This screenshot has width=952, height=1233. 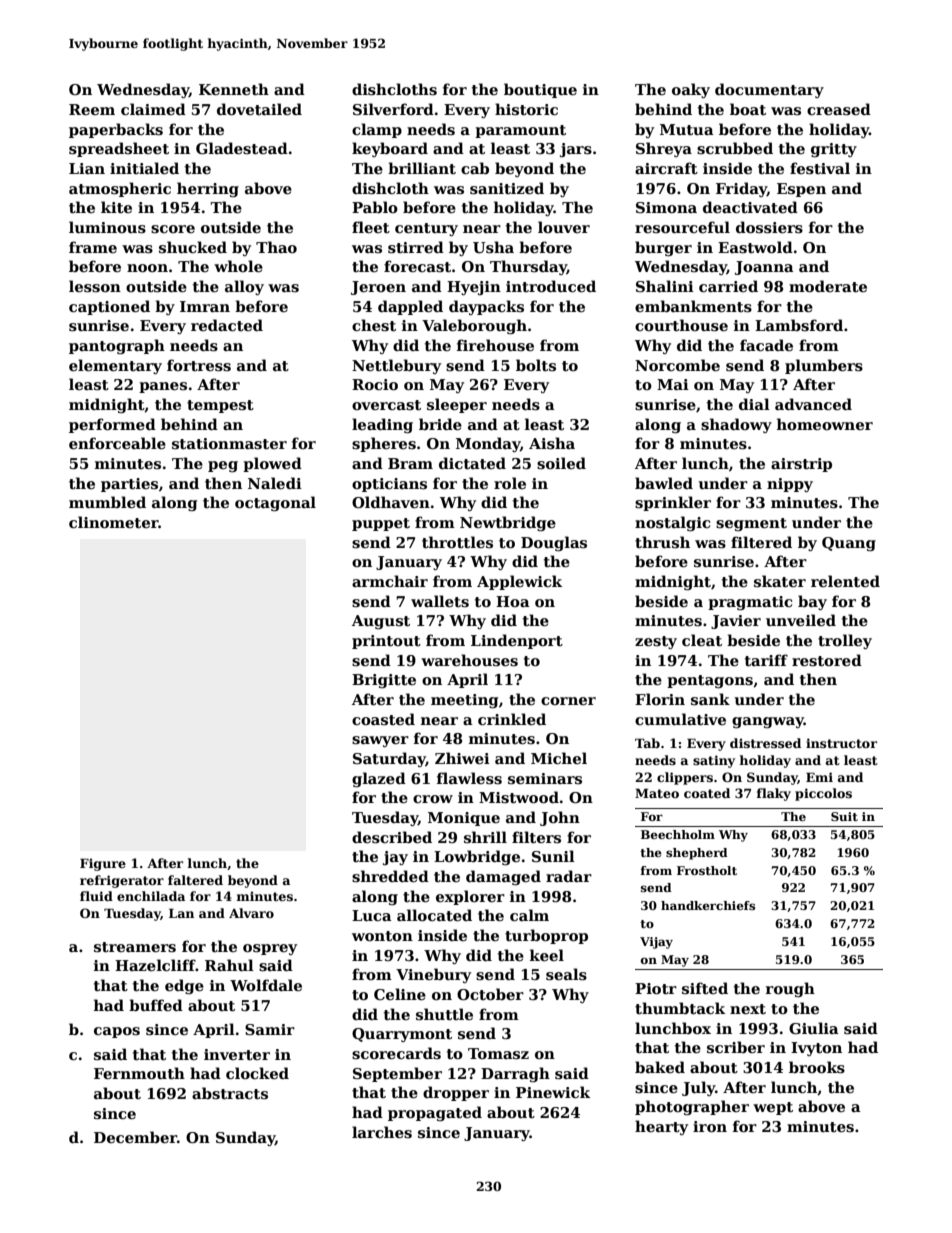 What do you see at coordinates (801, 190) in the screenshot?
I see `Espen` at bounding box center [801, 190].
